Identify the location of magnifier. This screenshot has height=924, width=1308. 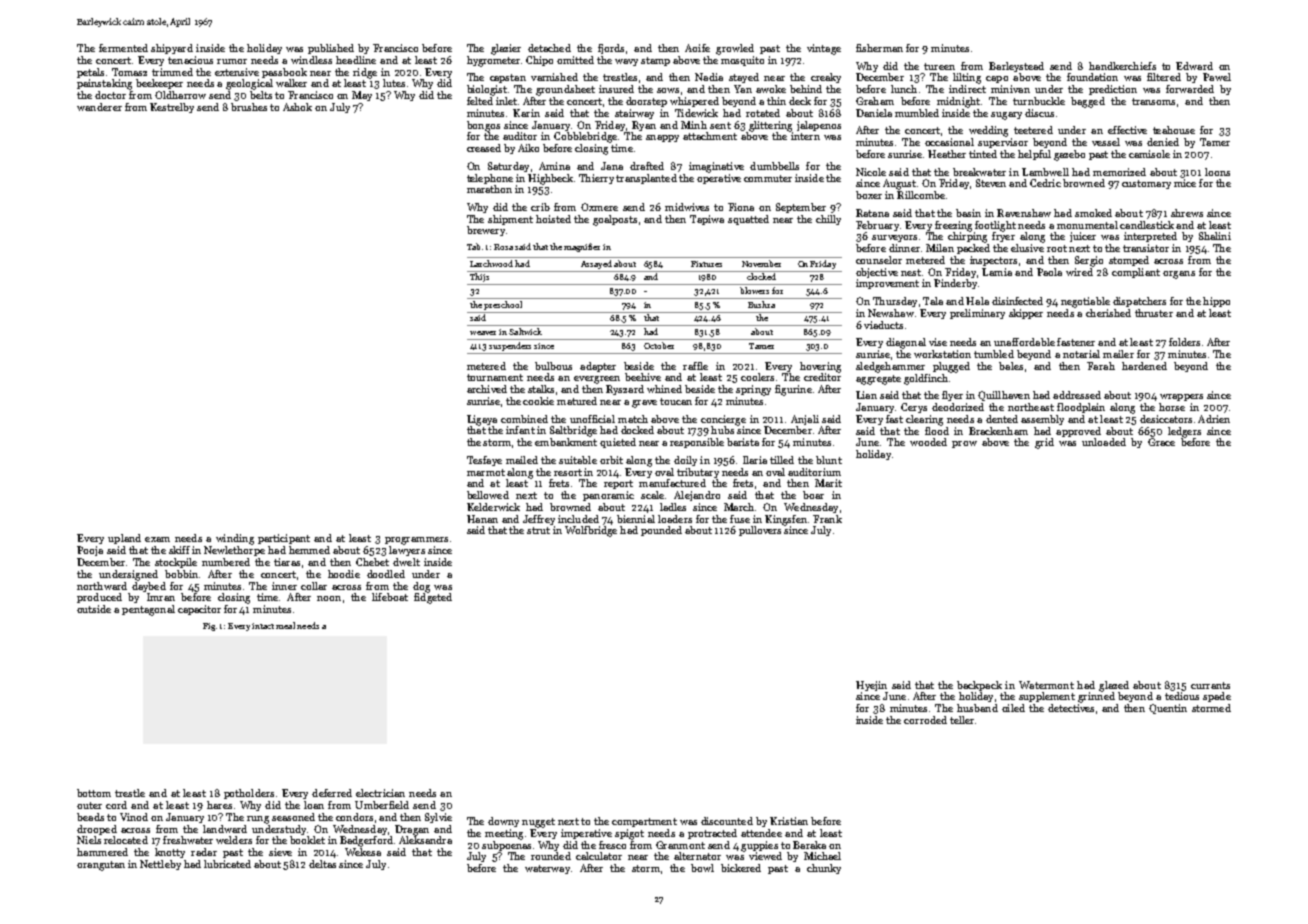
(582, 247).
